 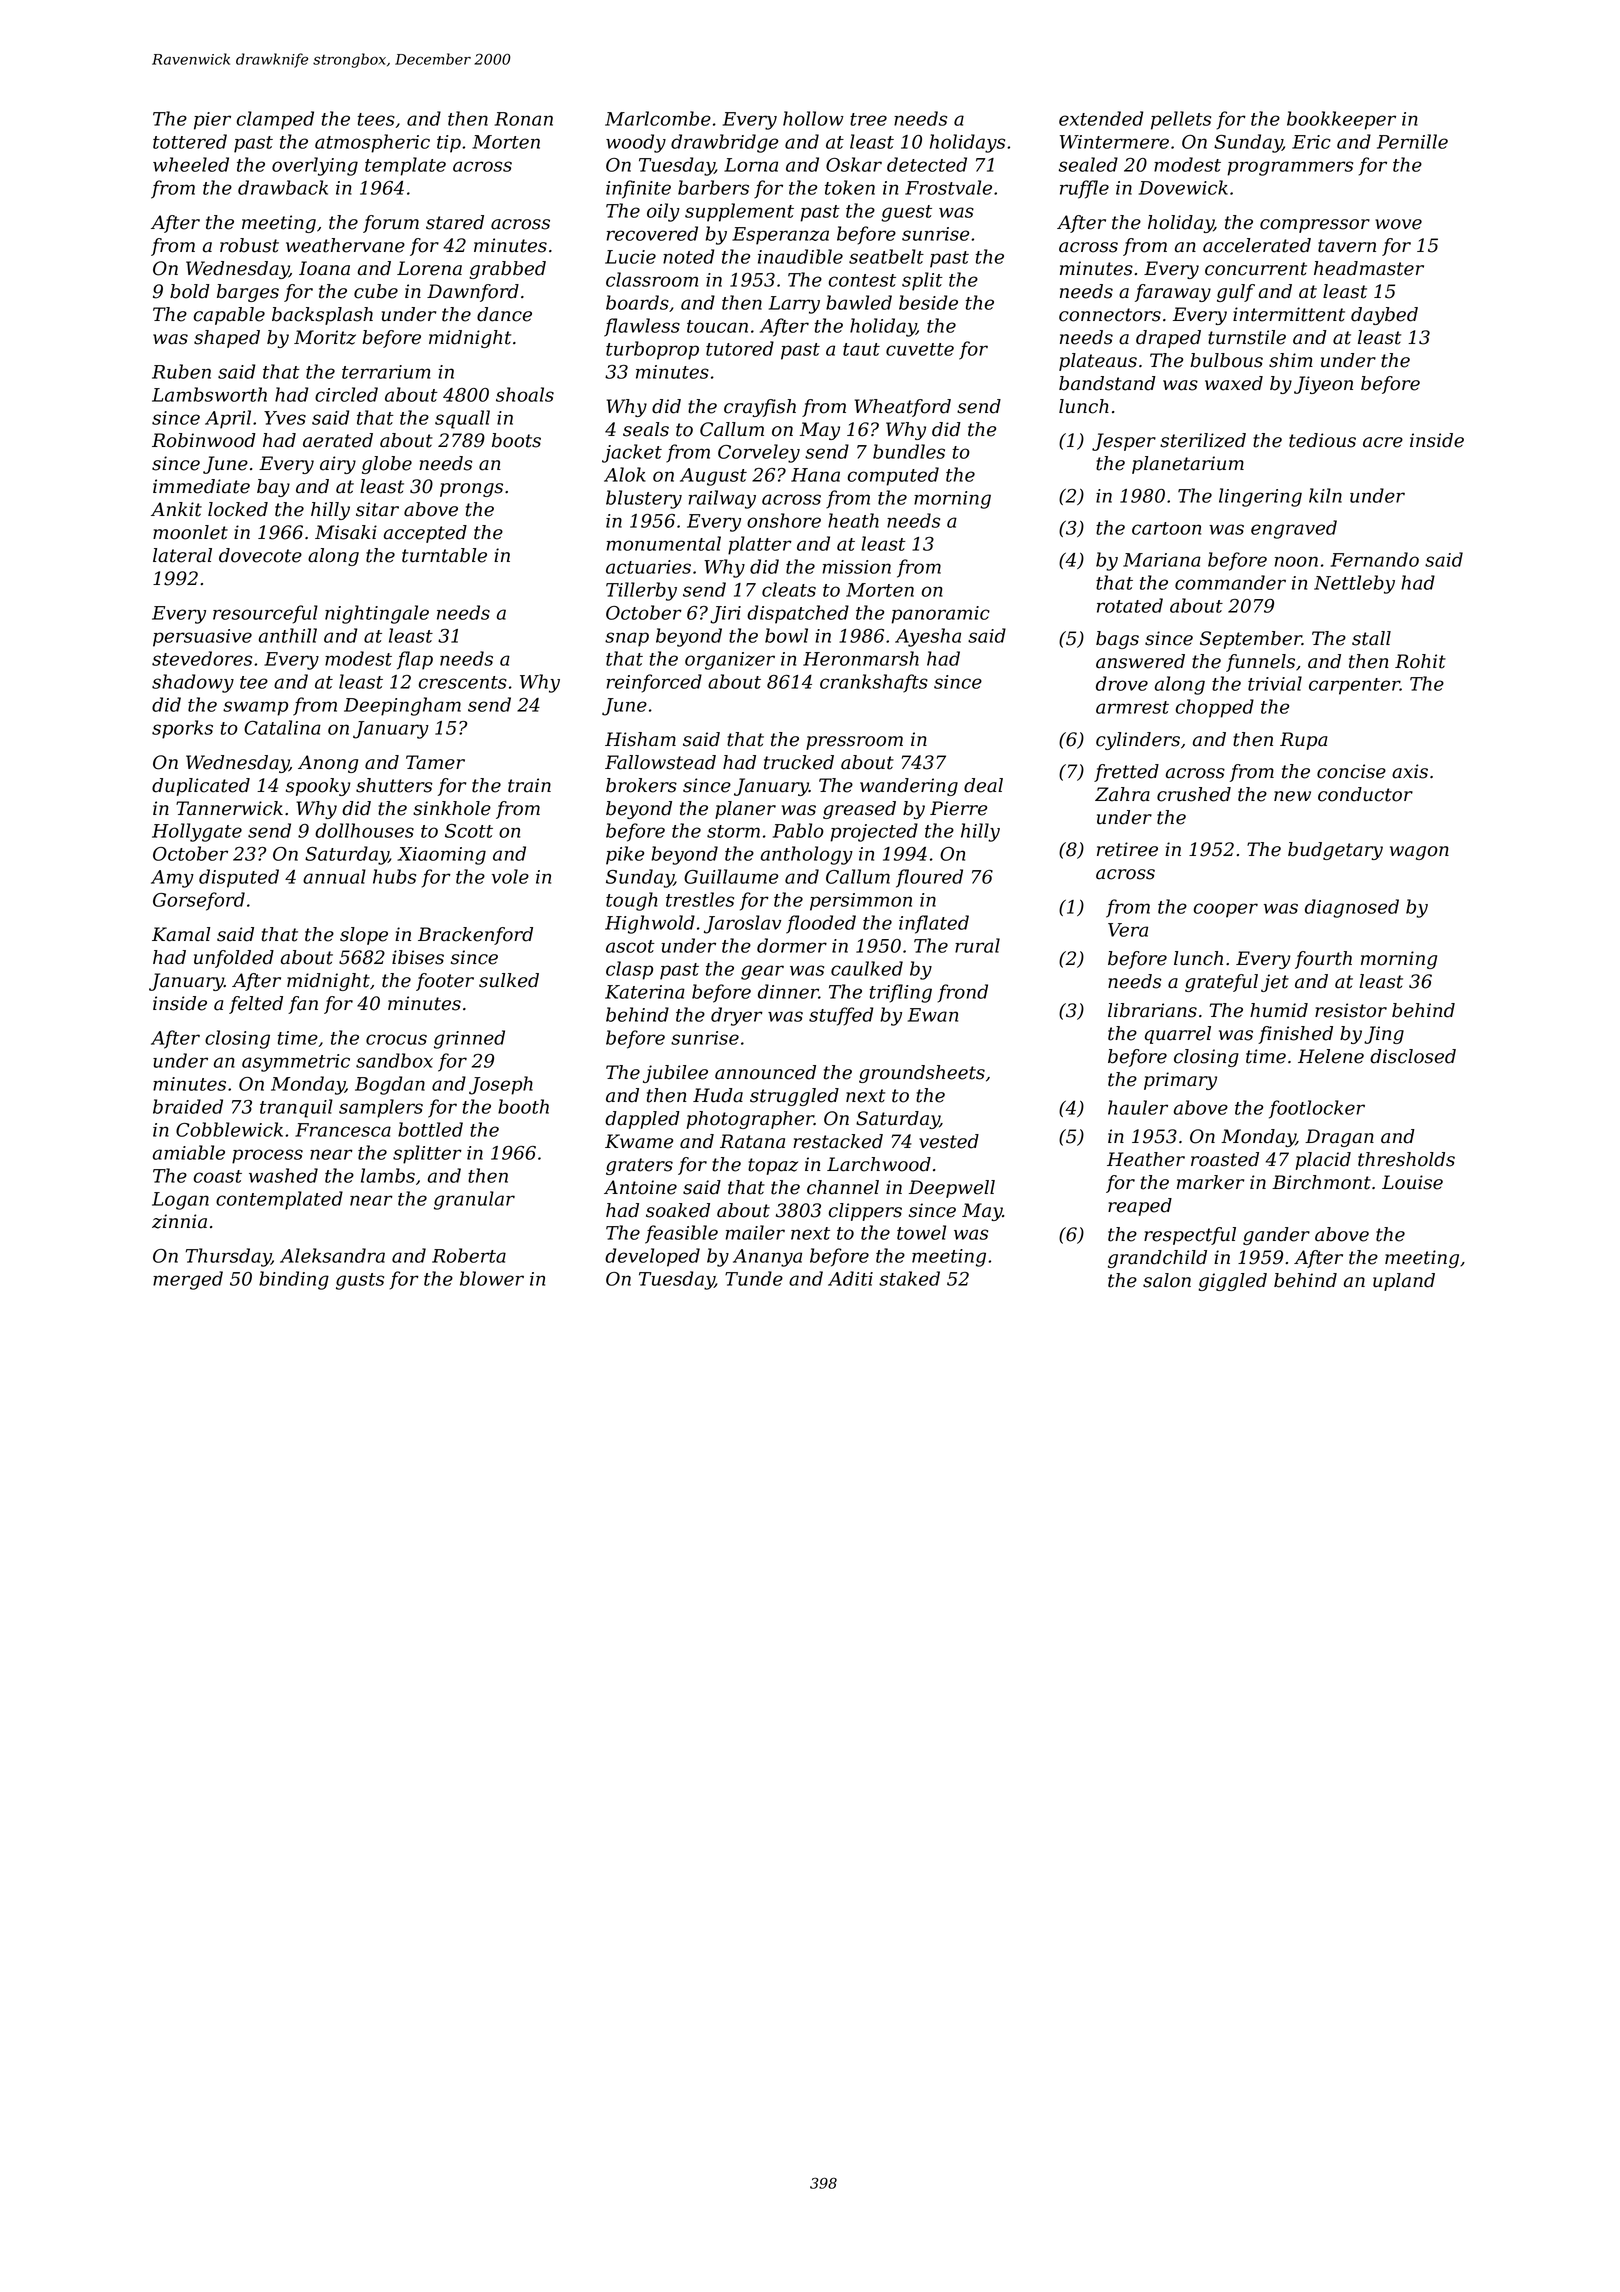 I want to click on Alok, so click(x=625, y=474).
